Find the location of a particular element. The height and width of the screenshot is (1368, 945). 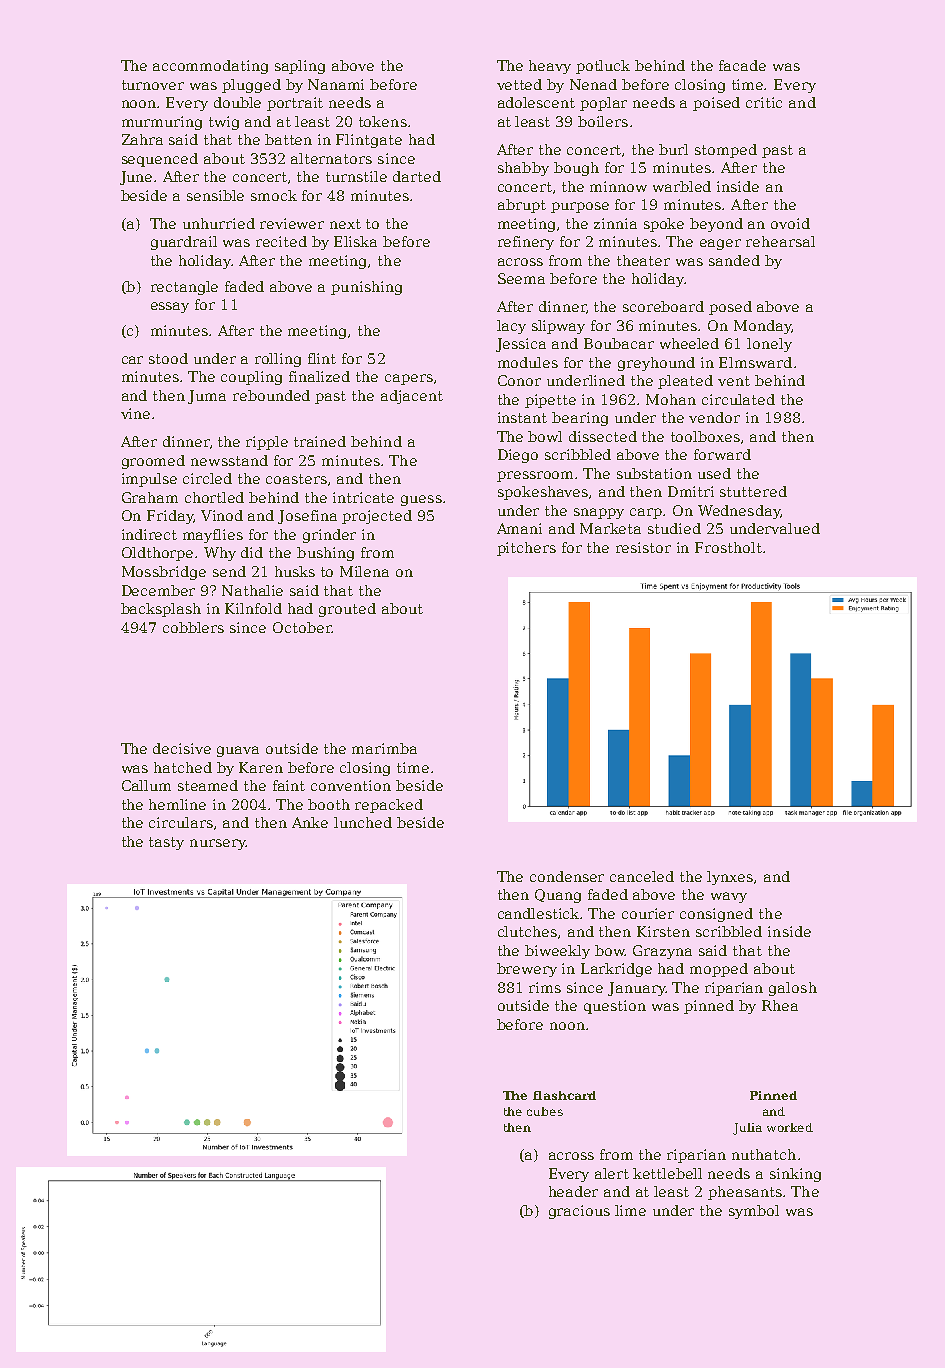

cubes is located at coordinates (545, 1111).
